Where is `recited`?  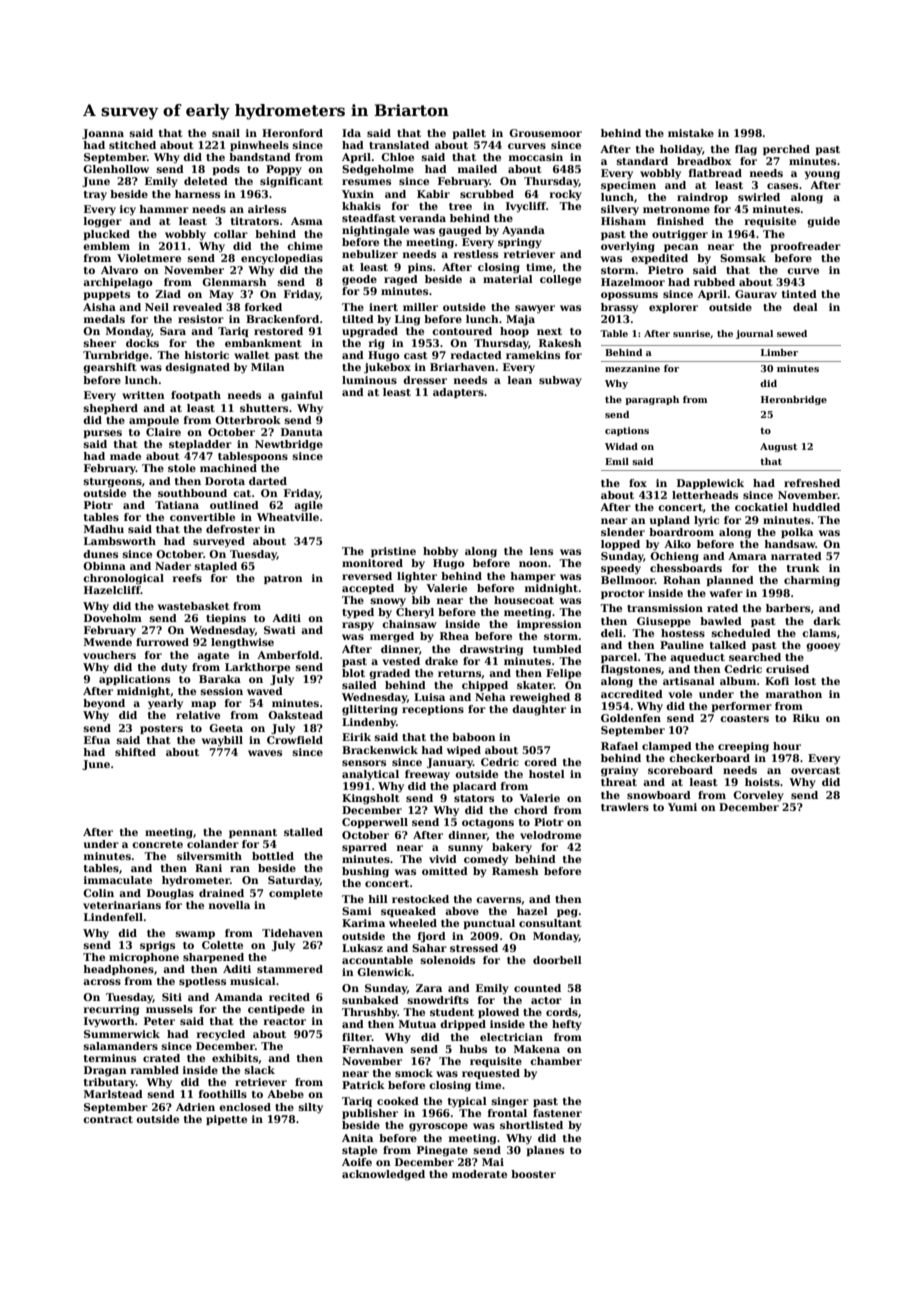
recited is located at coordinates (289, 997).
